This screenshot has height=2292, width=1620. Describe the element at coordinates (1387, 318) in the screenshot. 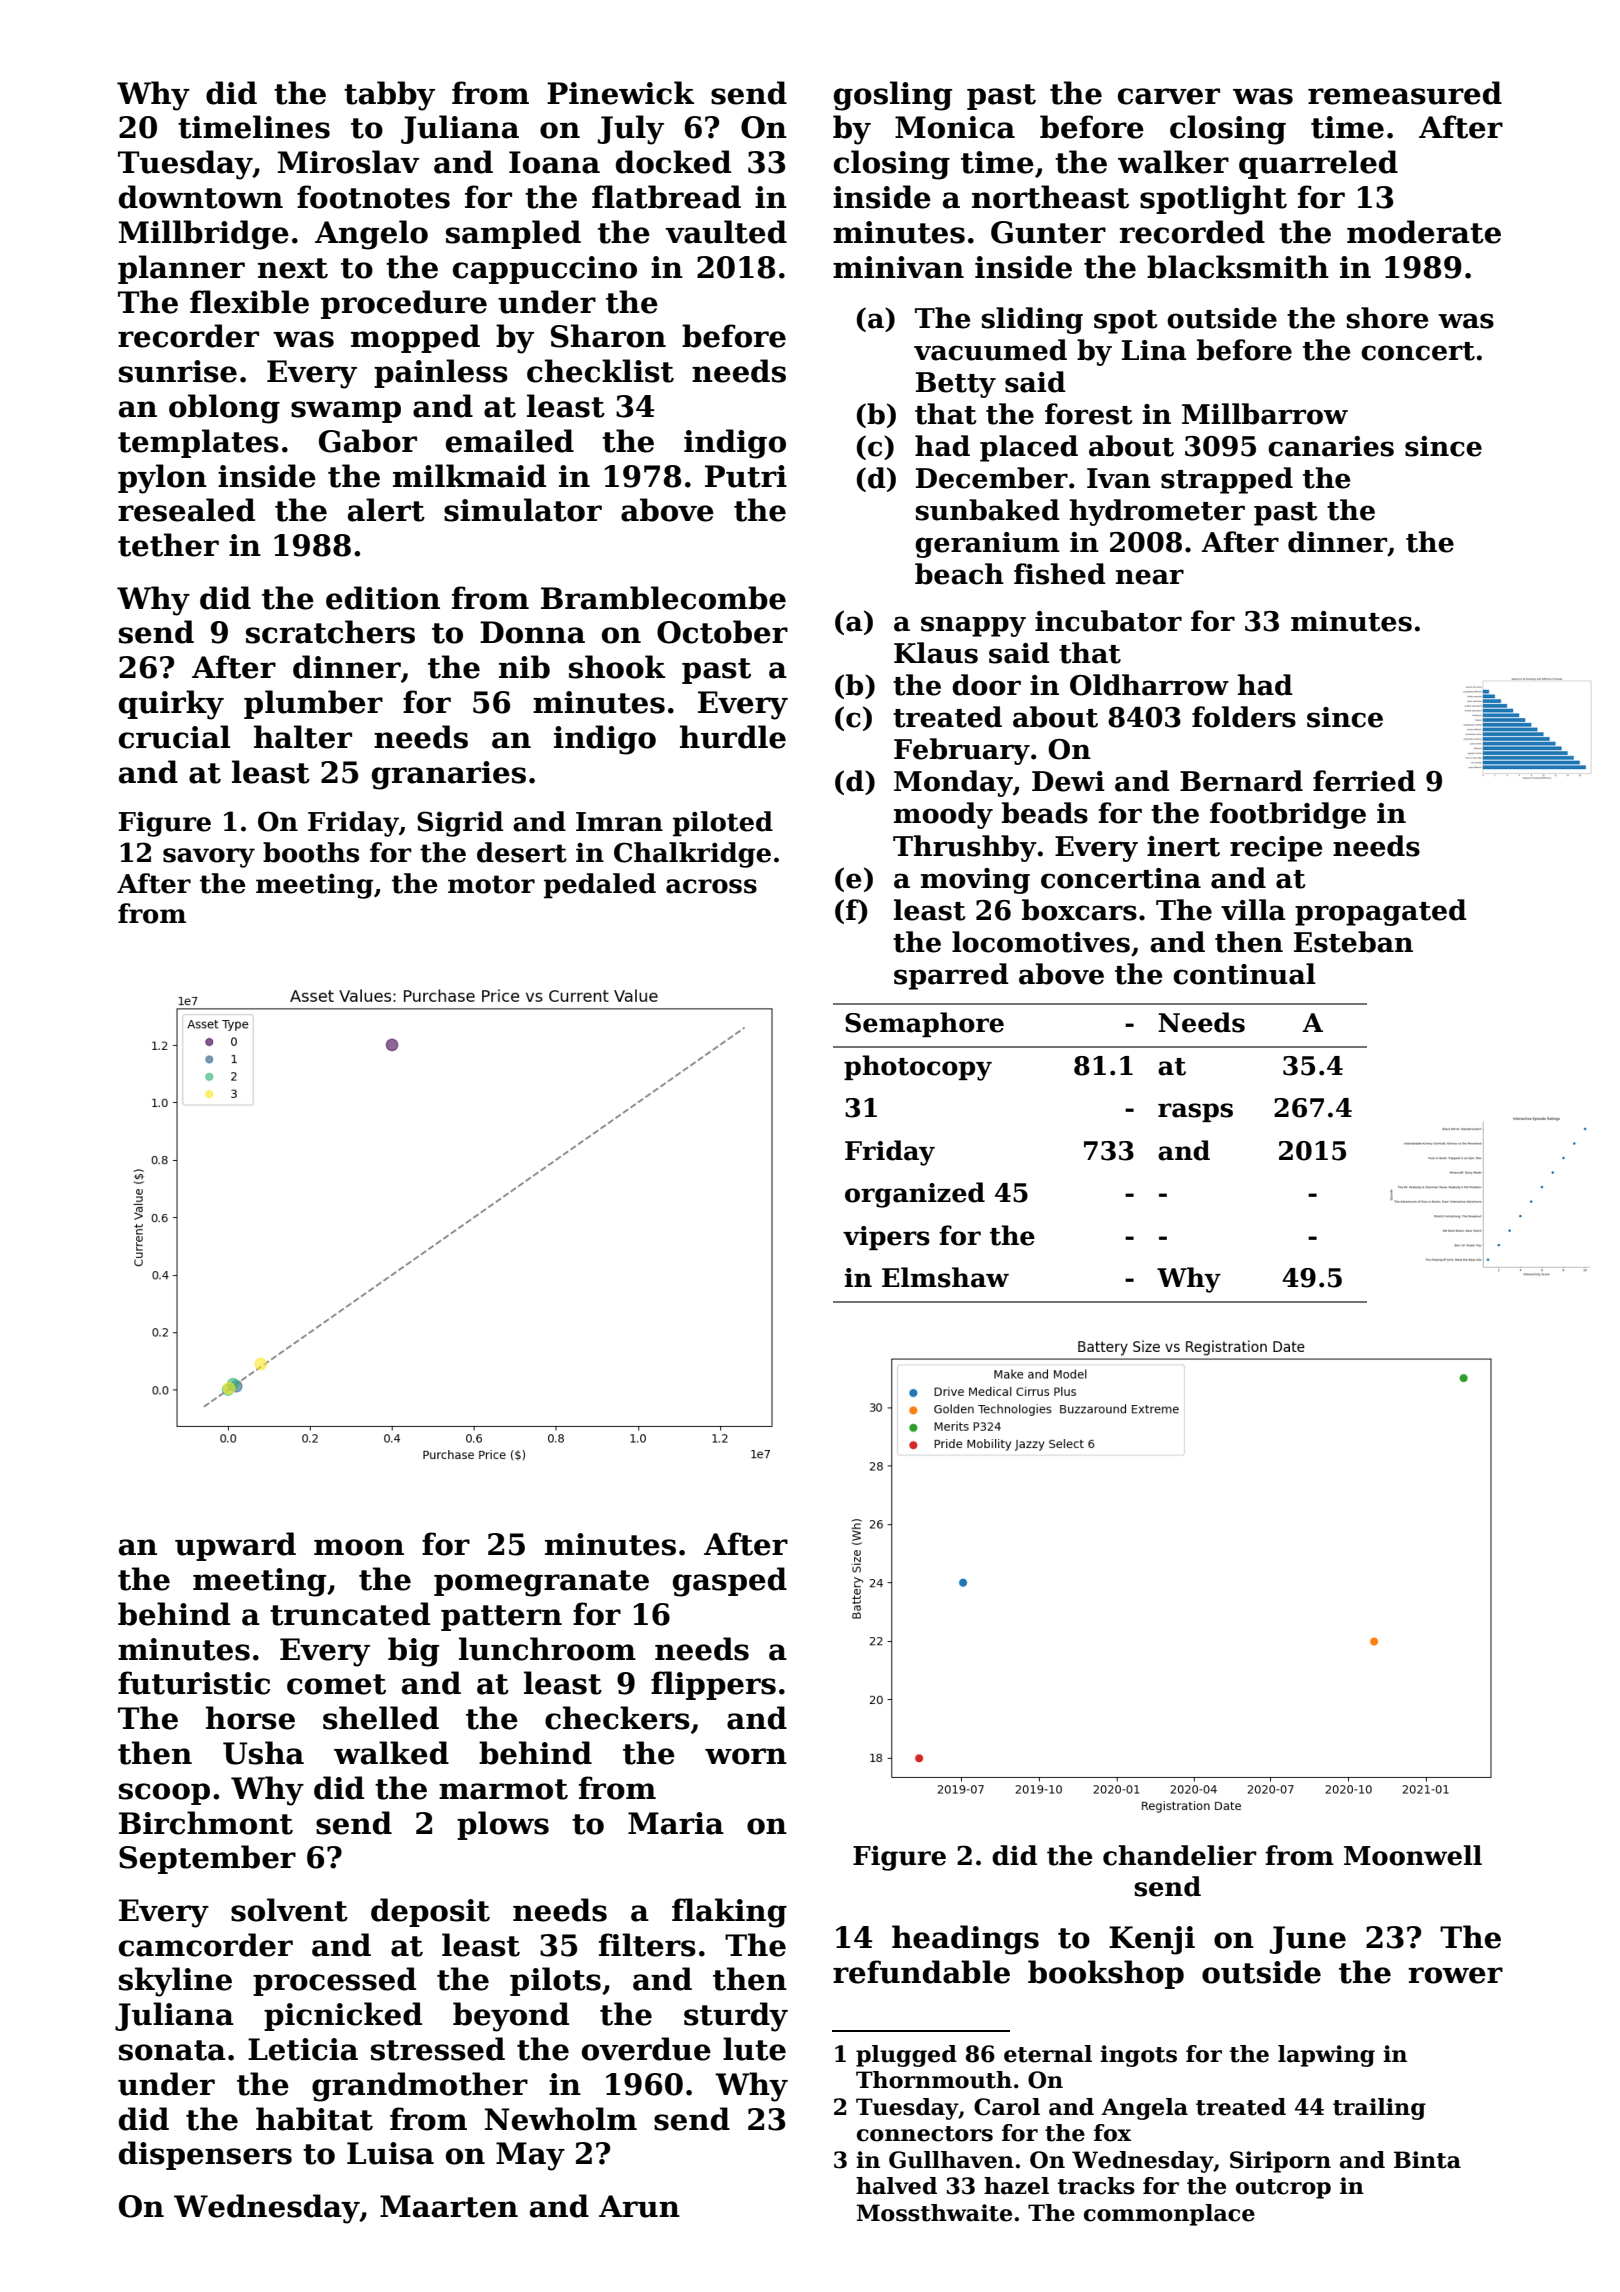

I see `shore` at that location.
